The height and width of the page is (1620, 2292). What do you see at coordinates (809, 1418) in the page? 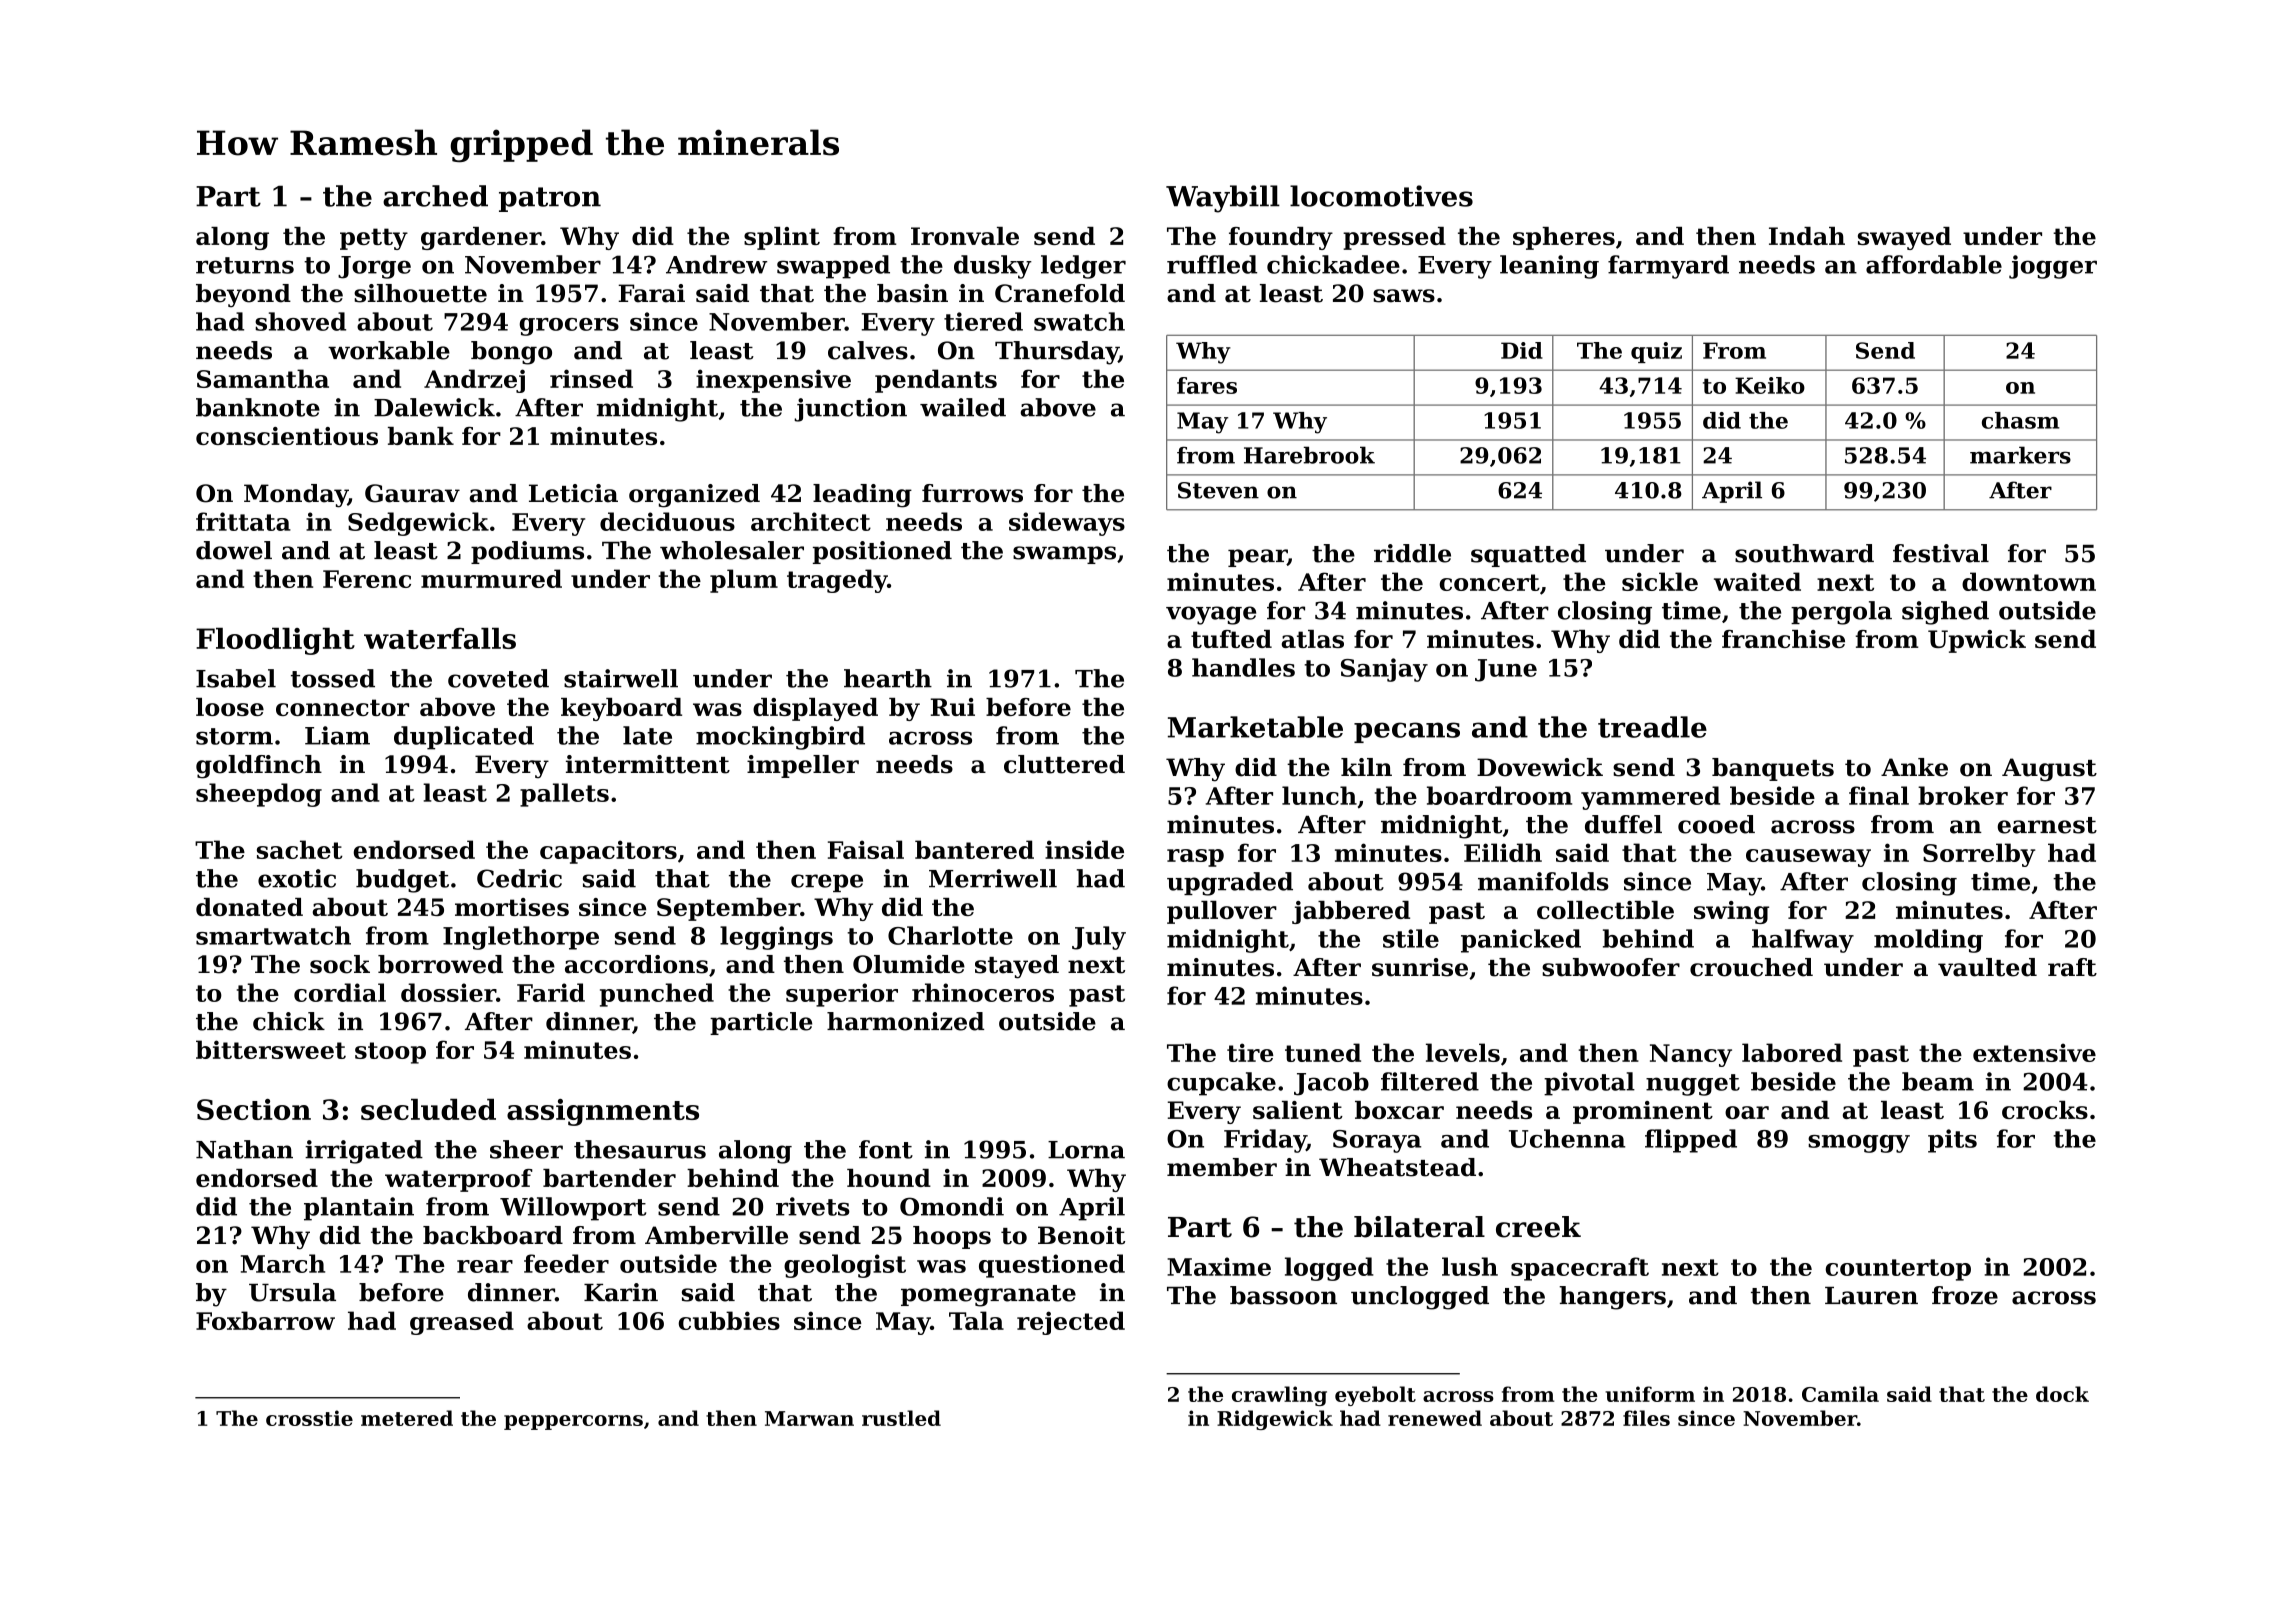
I see `Marwan` at bounding box center [809, 1418].
